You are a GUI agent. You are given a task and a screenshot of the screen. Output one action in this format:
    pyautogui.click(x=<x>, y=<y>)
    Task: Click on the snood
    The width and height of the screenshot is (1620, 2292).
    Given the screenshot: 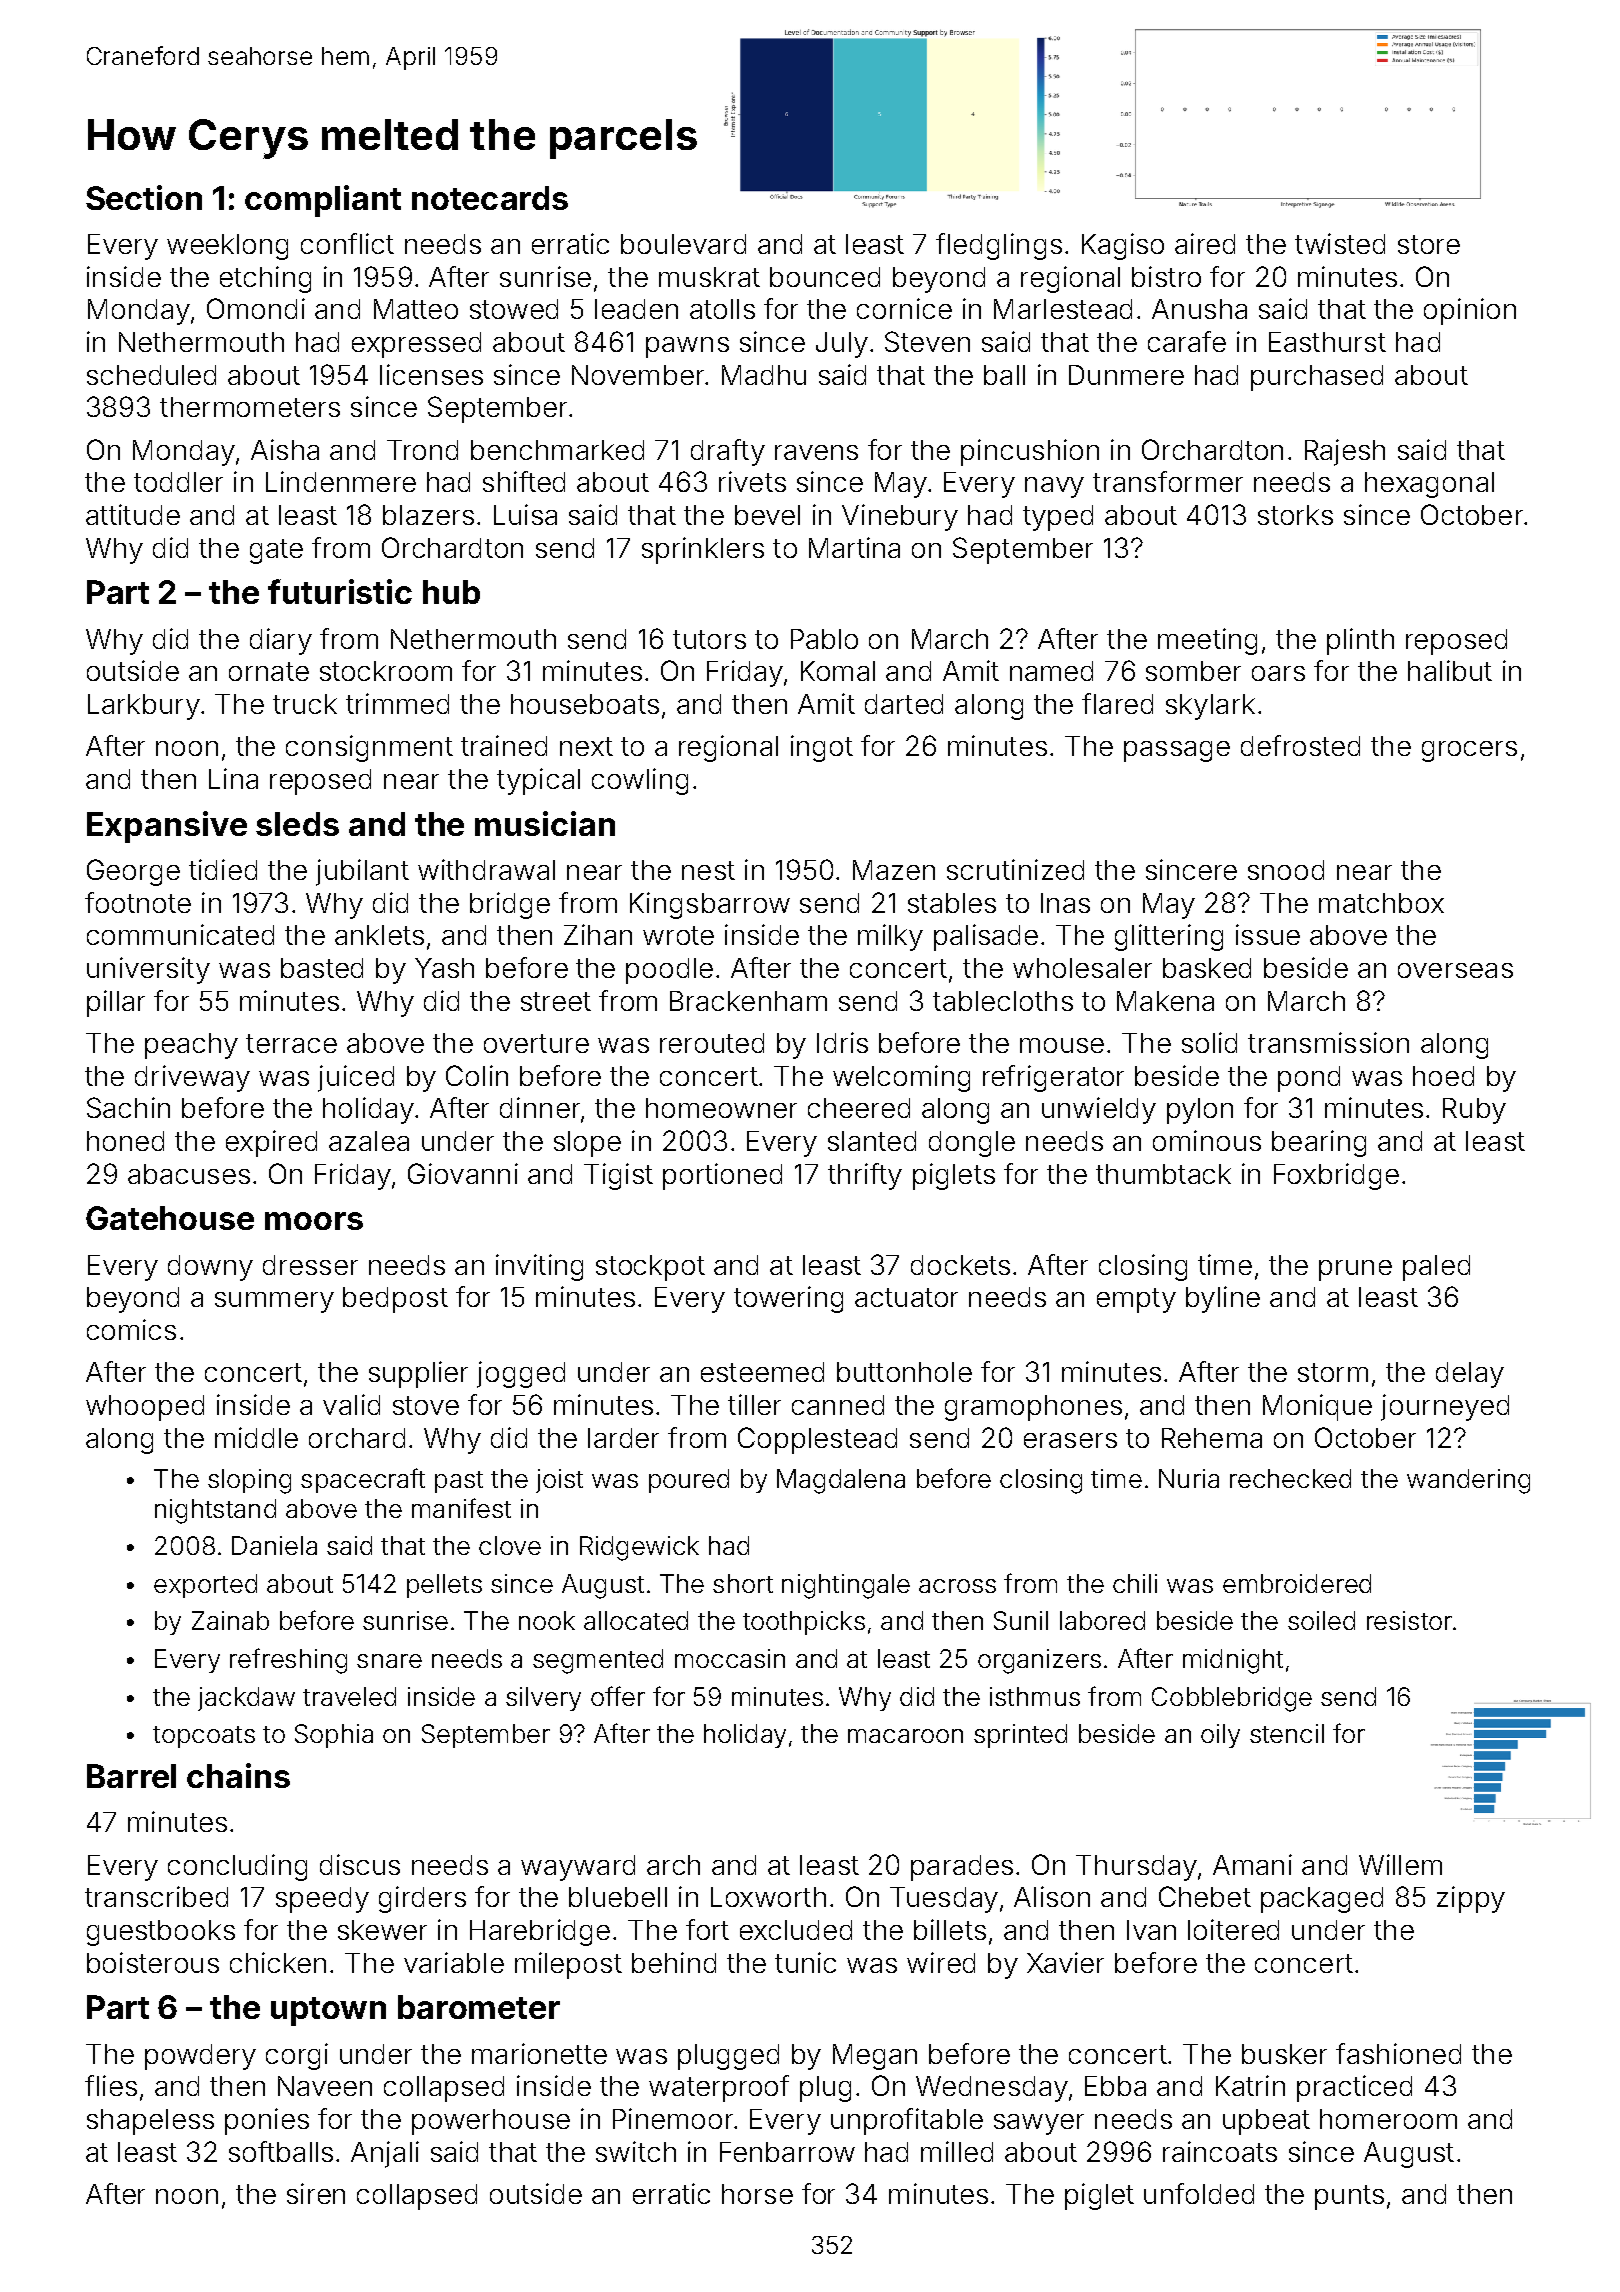 What is the action you would take?
    pyautogui.click(x=1286, y=870)
